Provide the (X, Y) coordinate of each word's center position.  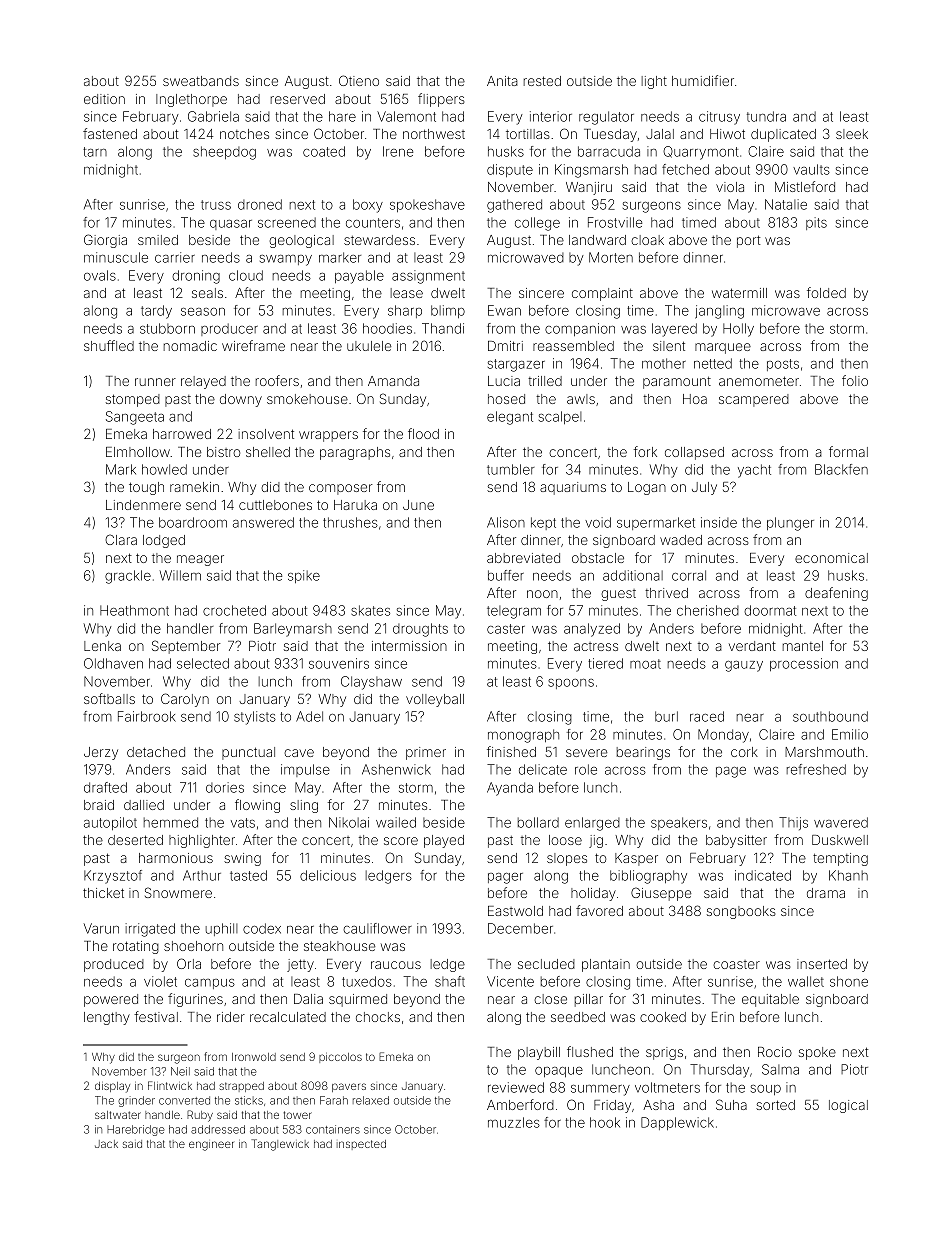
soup (766, 1090)
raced (707, 716)
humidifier (703, 80)
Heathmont (134, 610)
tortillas (528, 134)
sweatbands (201, 81)
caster (506, 629)
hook (605, 1122)
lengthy (107, 1018)
